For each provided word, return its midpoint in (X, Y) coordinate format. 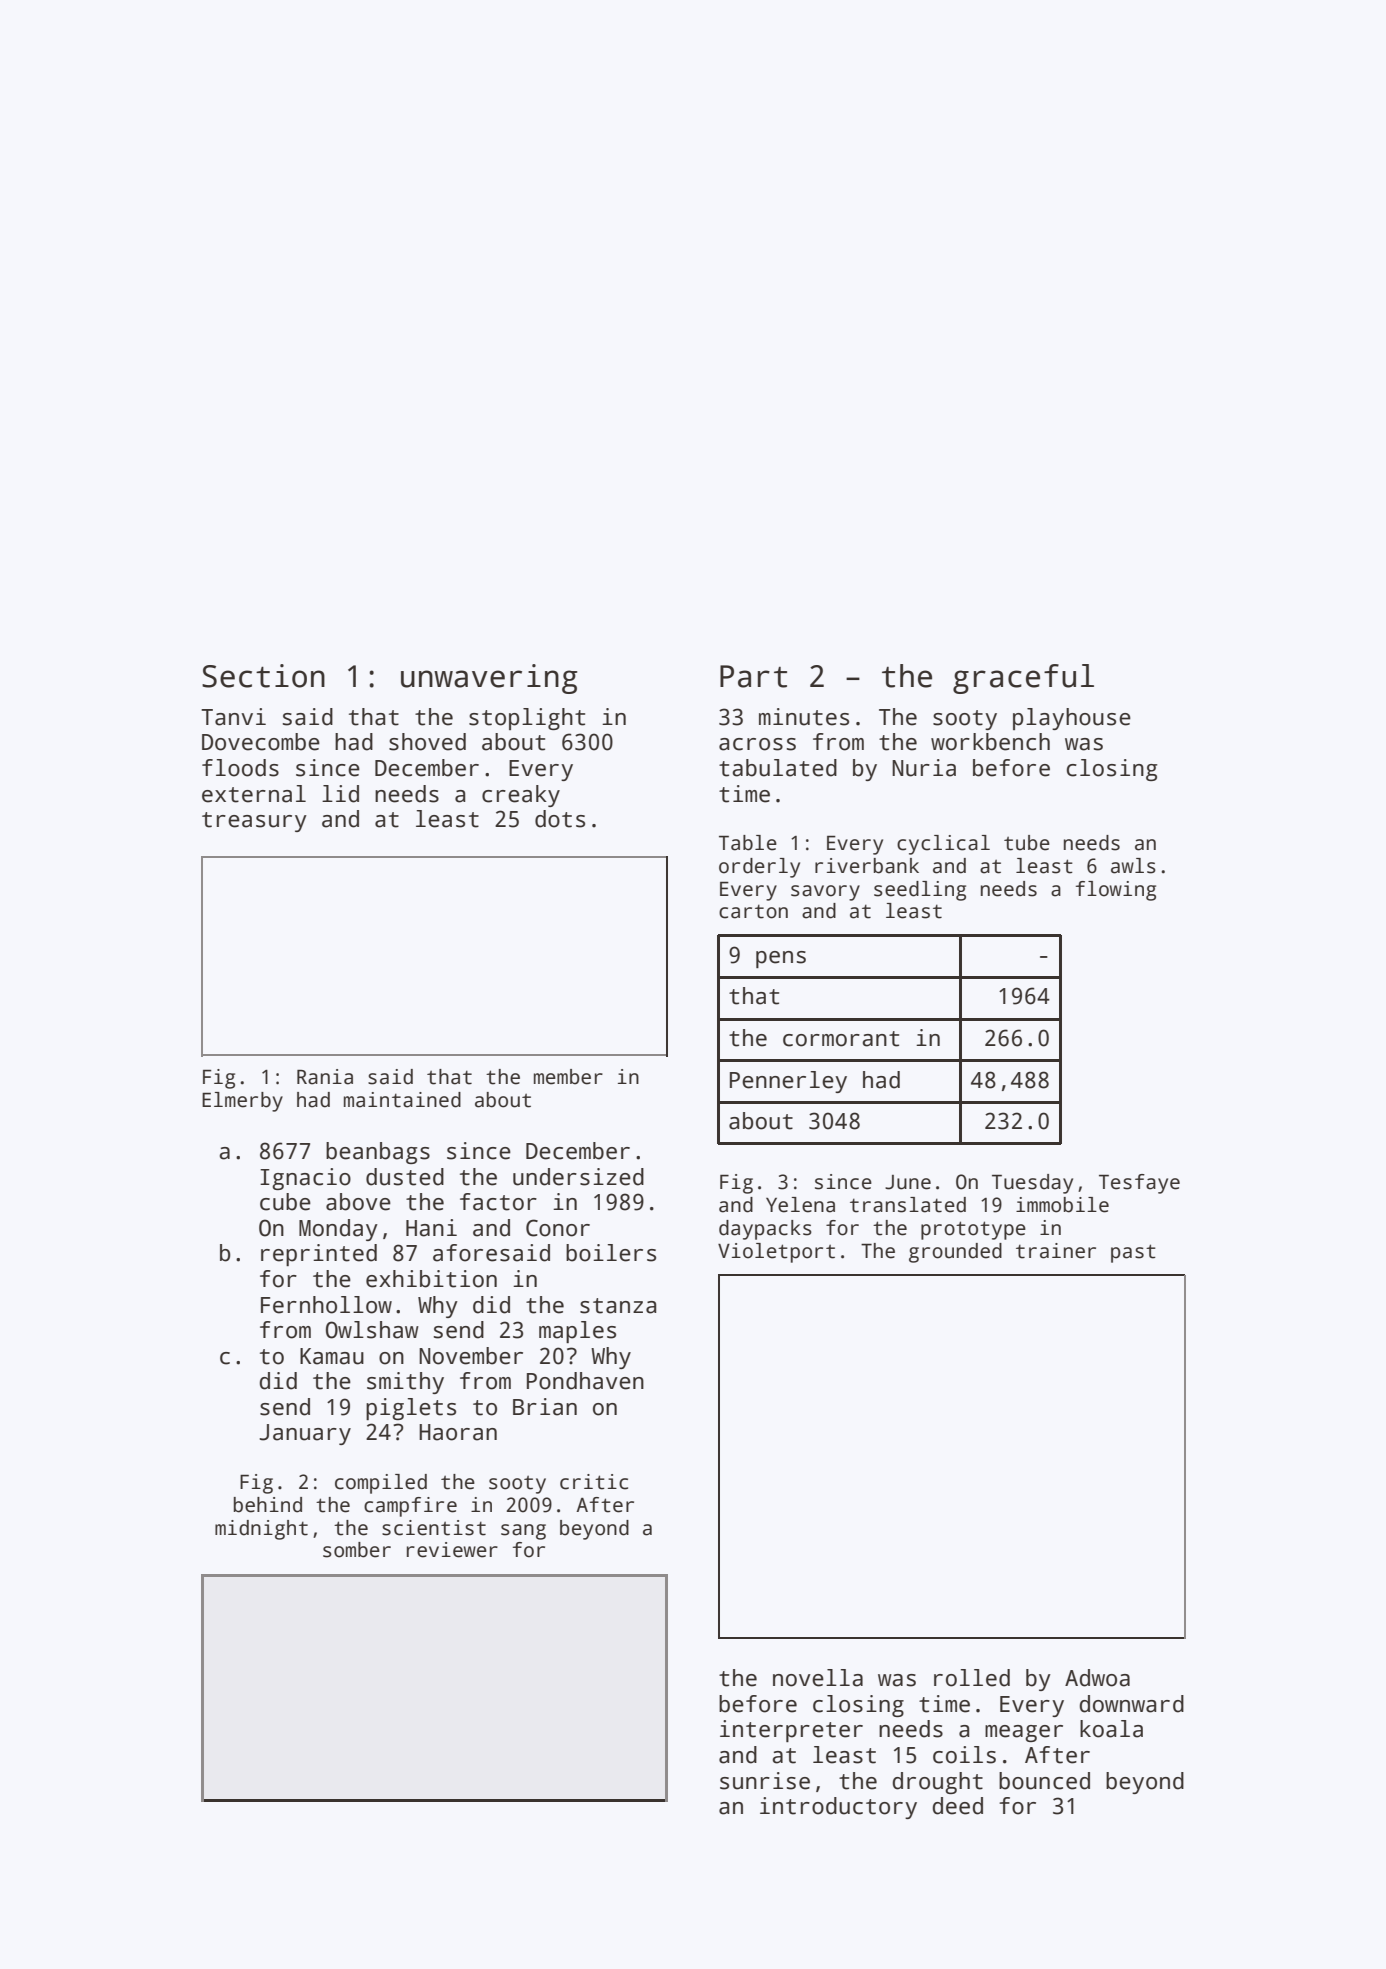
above (358, 1202)
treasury (254, 822)
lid (340, 794)
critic (594, 1482)
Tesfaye (1139, 1184)
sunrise (765, 1781)
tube (1027, 843)
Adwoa (1097, 1678)
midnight (261, 1530)
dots (560, 819)
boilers (611, 1253)
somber (357, 1550)
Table (748, 843)
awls (1133, 866)
